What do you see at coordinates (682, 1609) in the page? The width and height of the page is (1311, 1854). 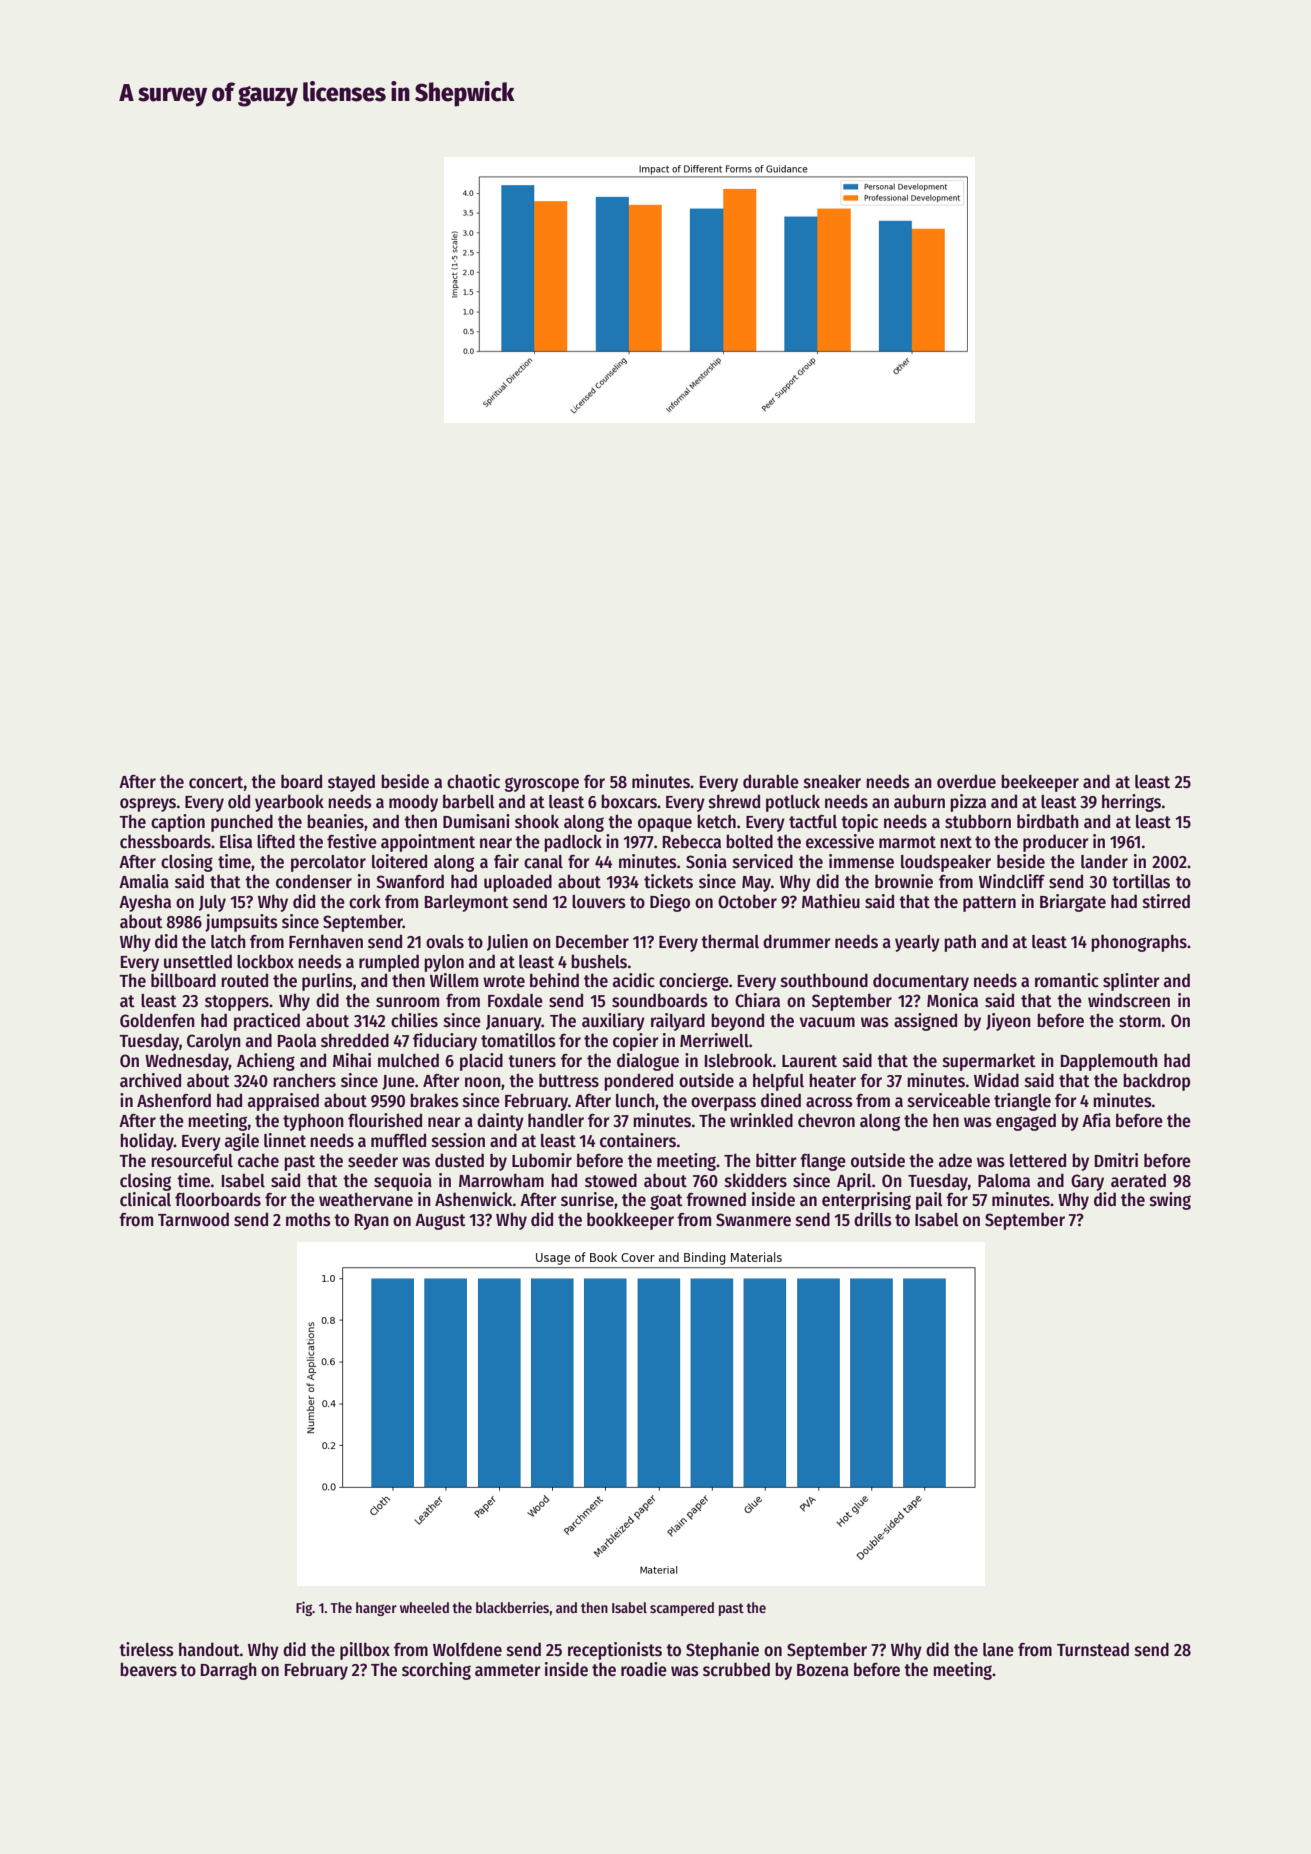 I see `scampered` at bounding box center [682, 1609].
